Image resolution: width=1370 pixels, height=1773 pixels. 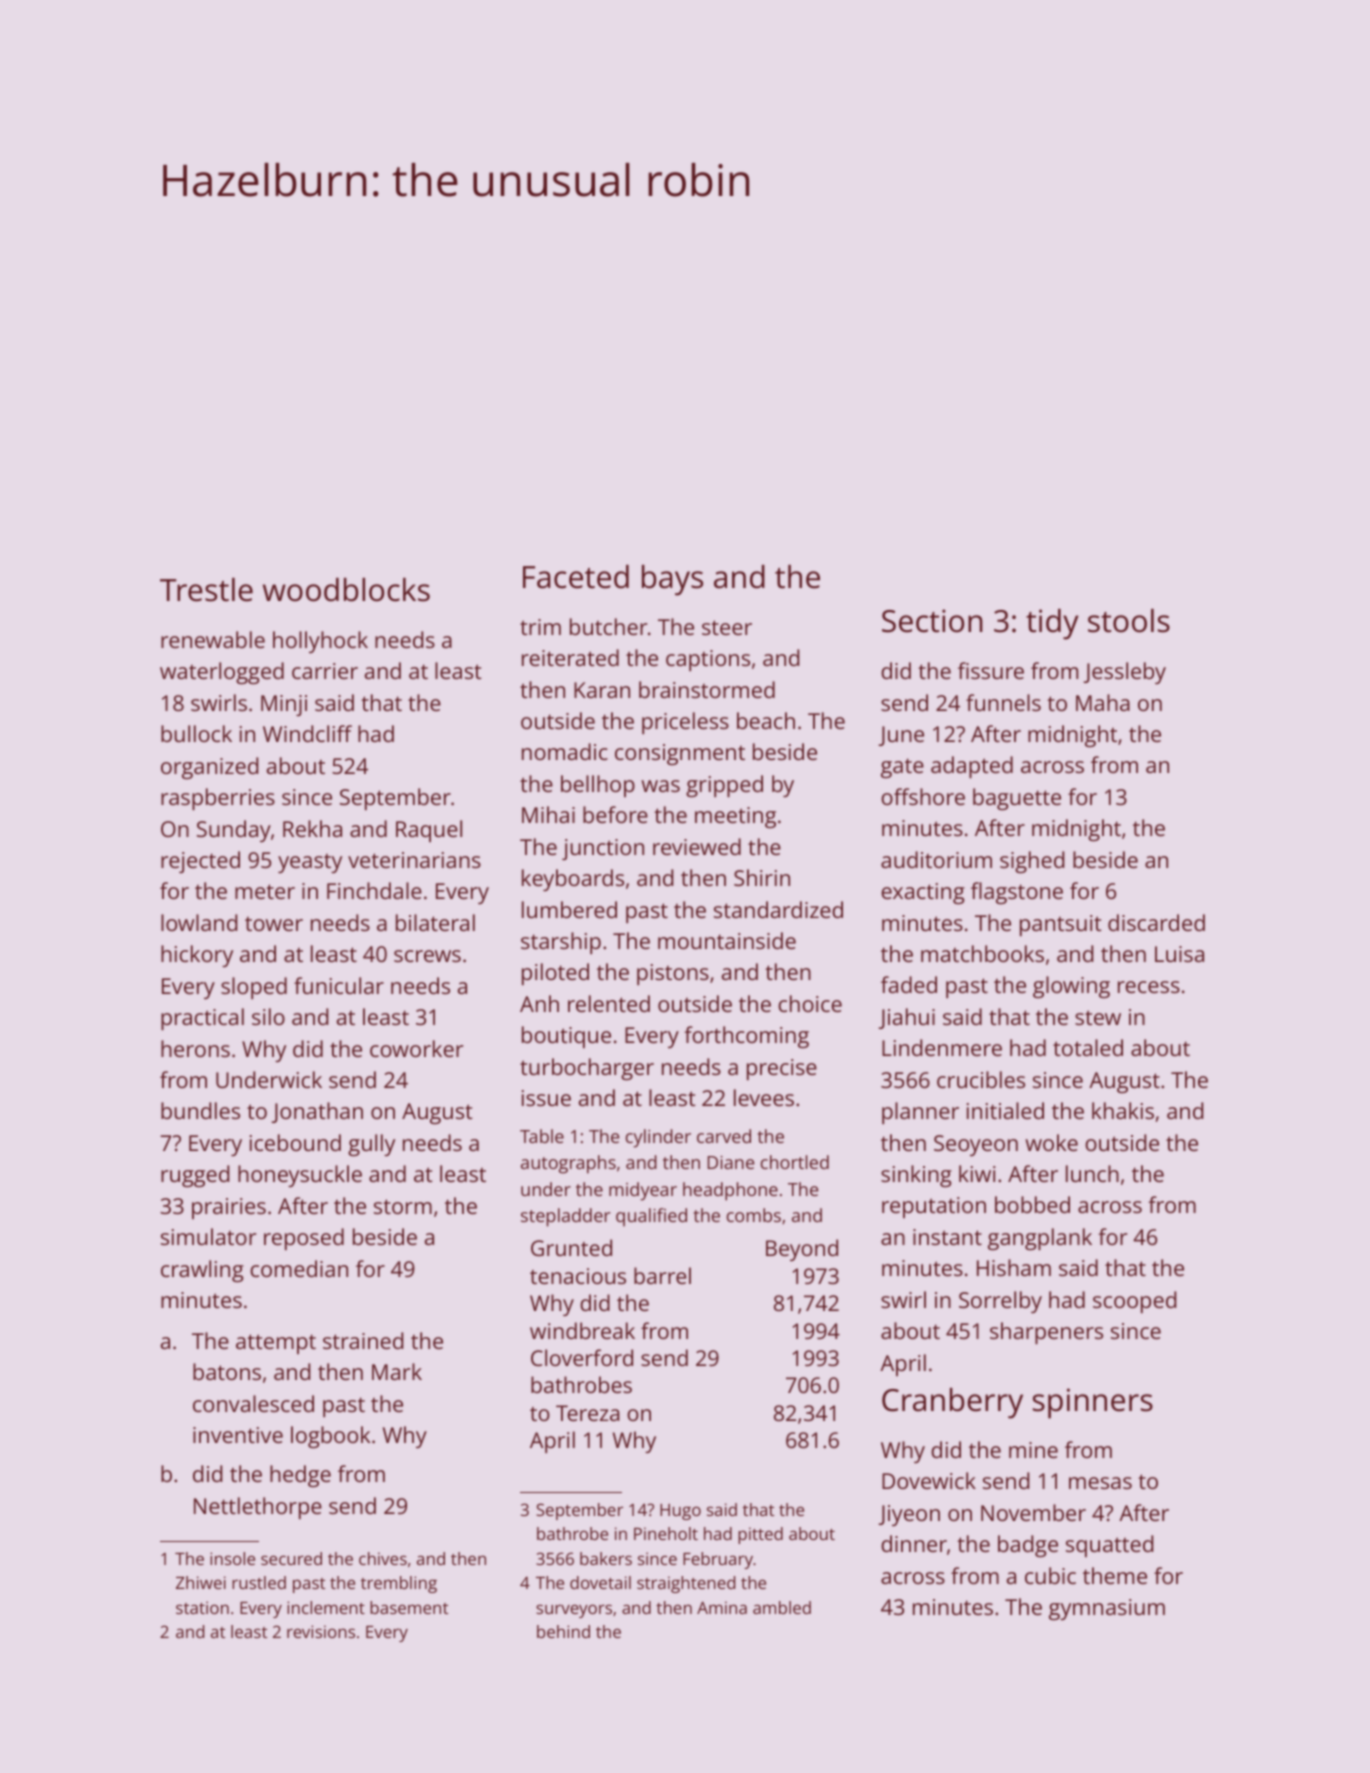 What do you see at coordinates (600, 1582) in the screenshot?
I see `dovetail` at bounding box center [600, 1582].
